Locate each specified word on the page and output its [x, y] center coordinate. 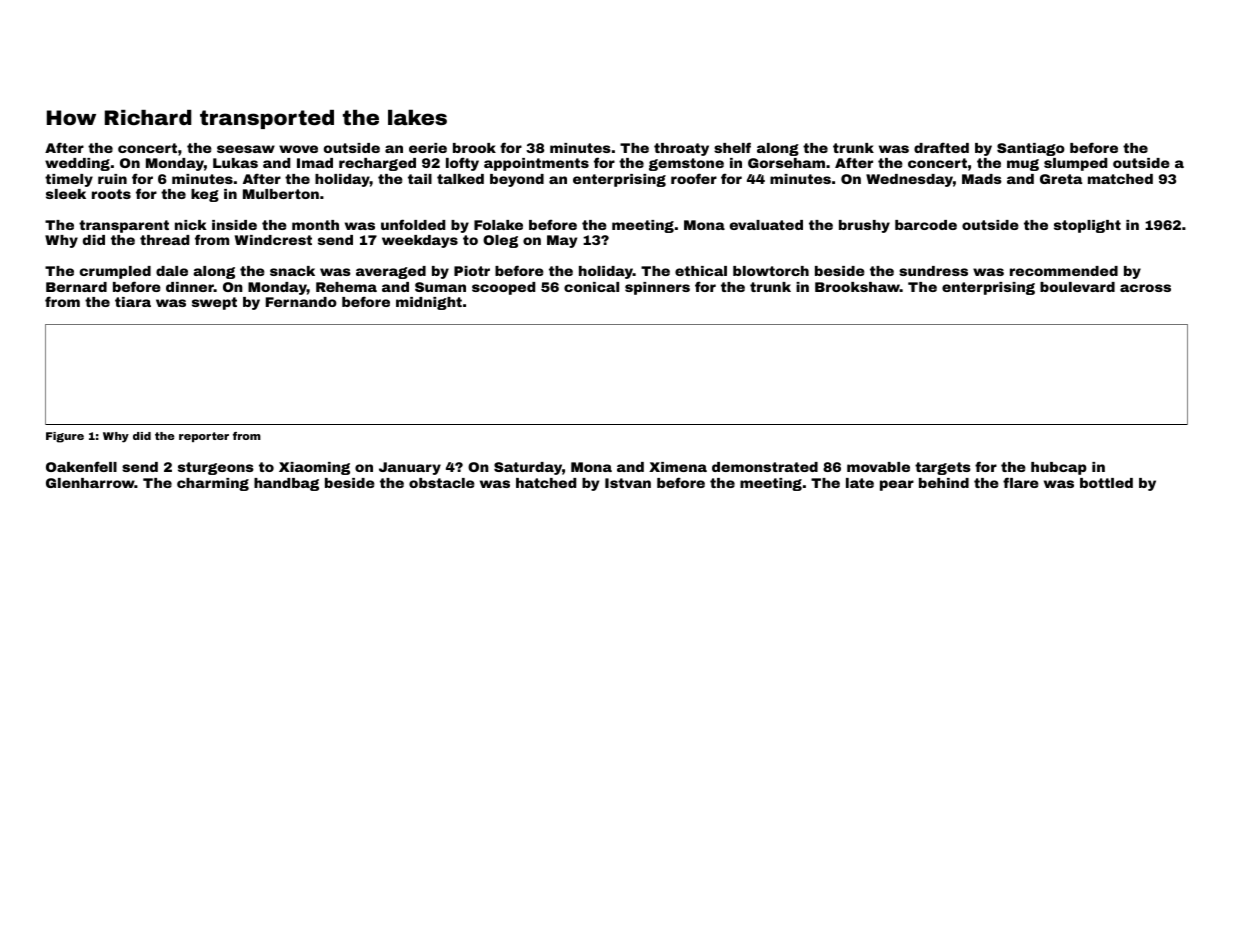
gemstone [686, 164]
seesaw [246, 149]
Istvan [628, 483]
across [1145, 288]
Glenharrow [90, 483]
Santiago [1031, 149]
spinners [657, 288]
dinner [190, 287]
